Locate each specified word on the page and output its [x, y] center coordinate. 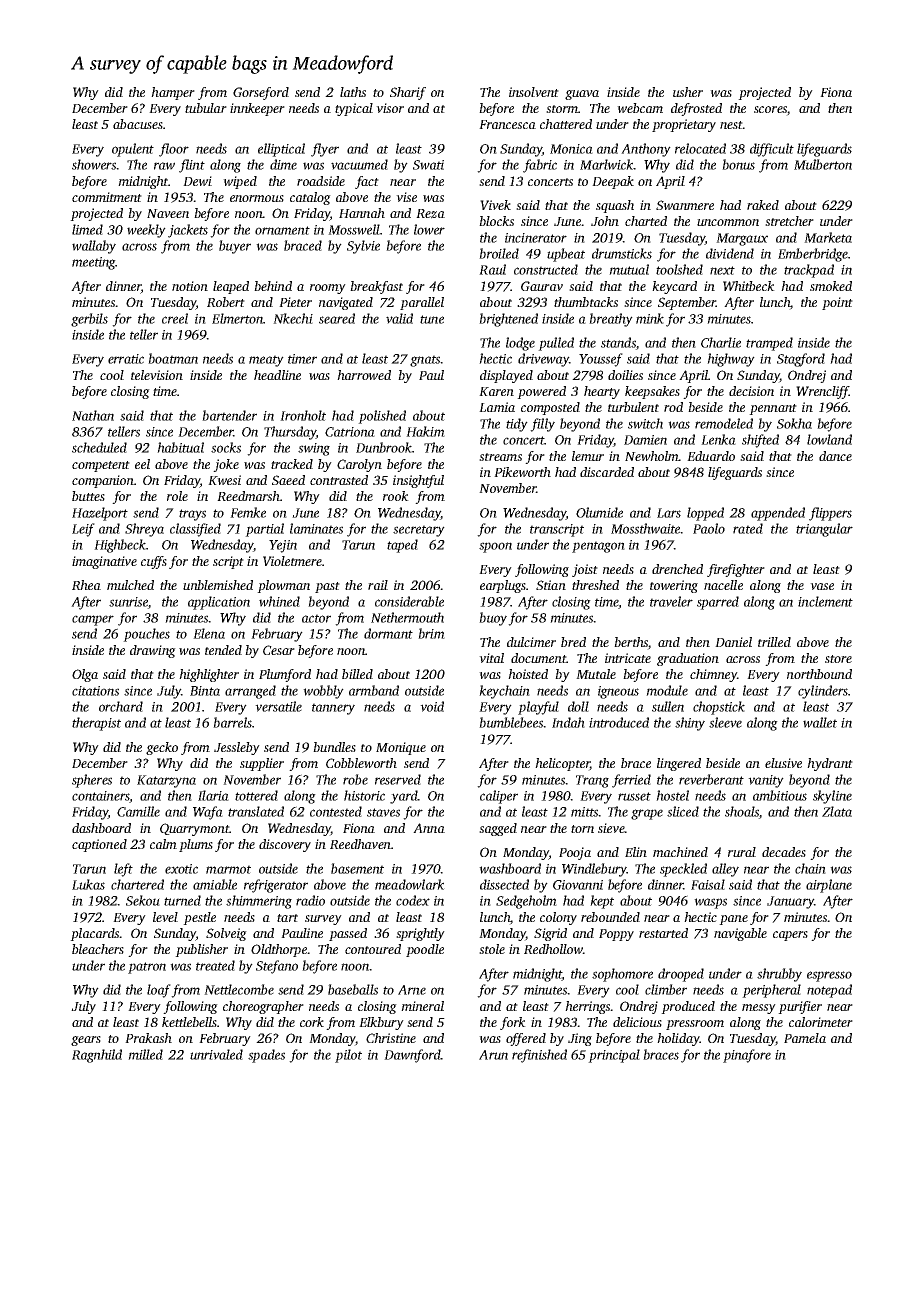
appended [778, 514]
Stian [551, 585]
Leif [83, 530]
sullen [668, 706]
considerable [409, 601]
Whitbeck [749, 286]
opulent [133, 150]
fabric [540, 166]
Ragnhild [97, 1056]
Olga [85, 675]
